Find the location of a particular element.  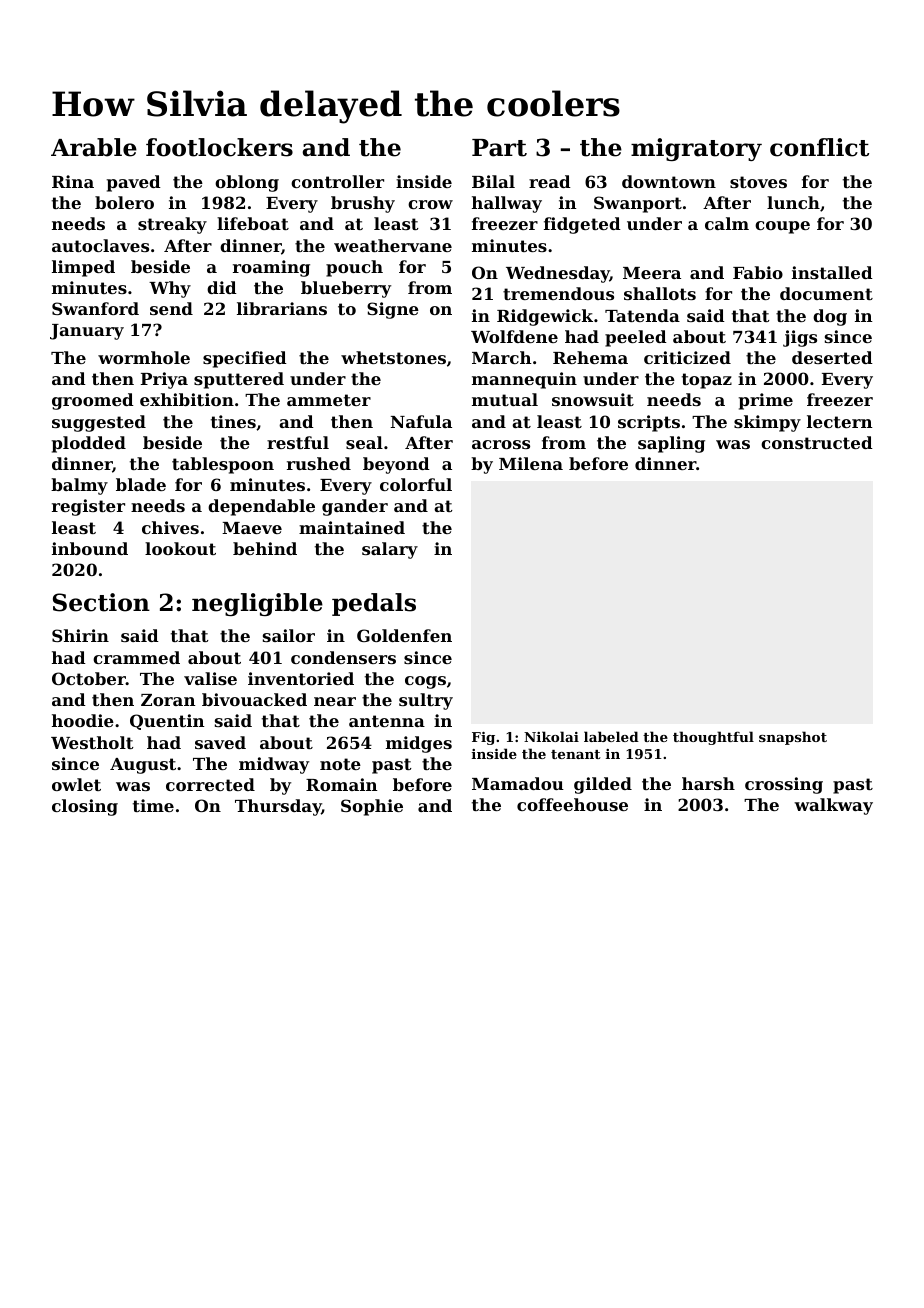

lifeboat is located at coordinates (253, 223).
